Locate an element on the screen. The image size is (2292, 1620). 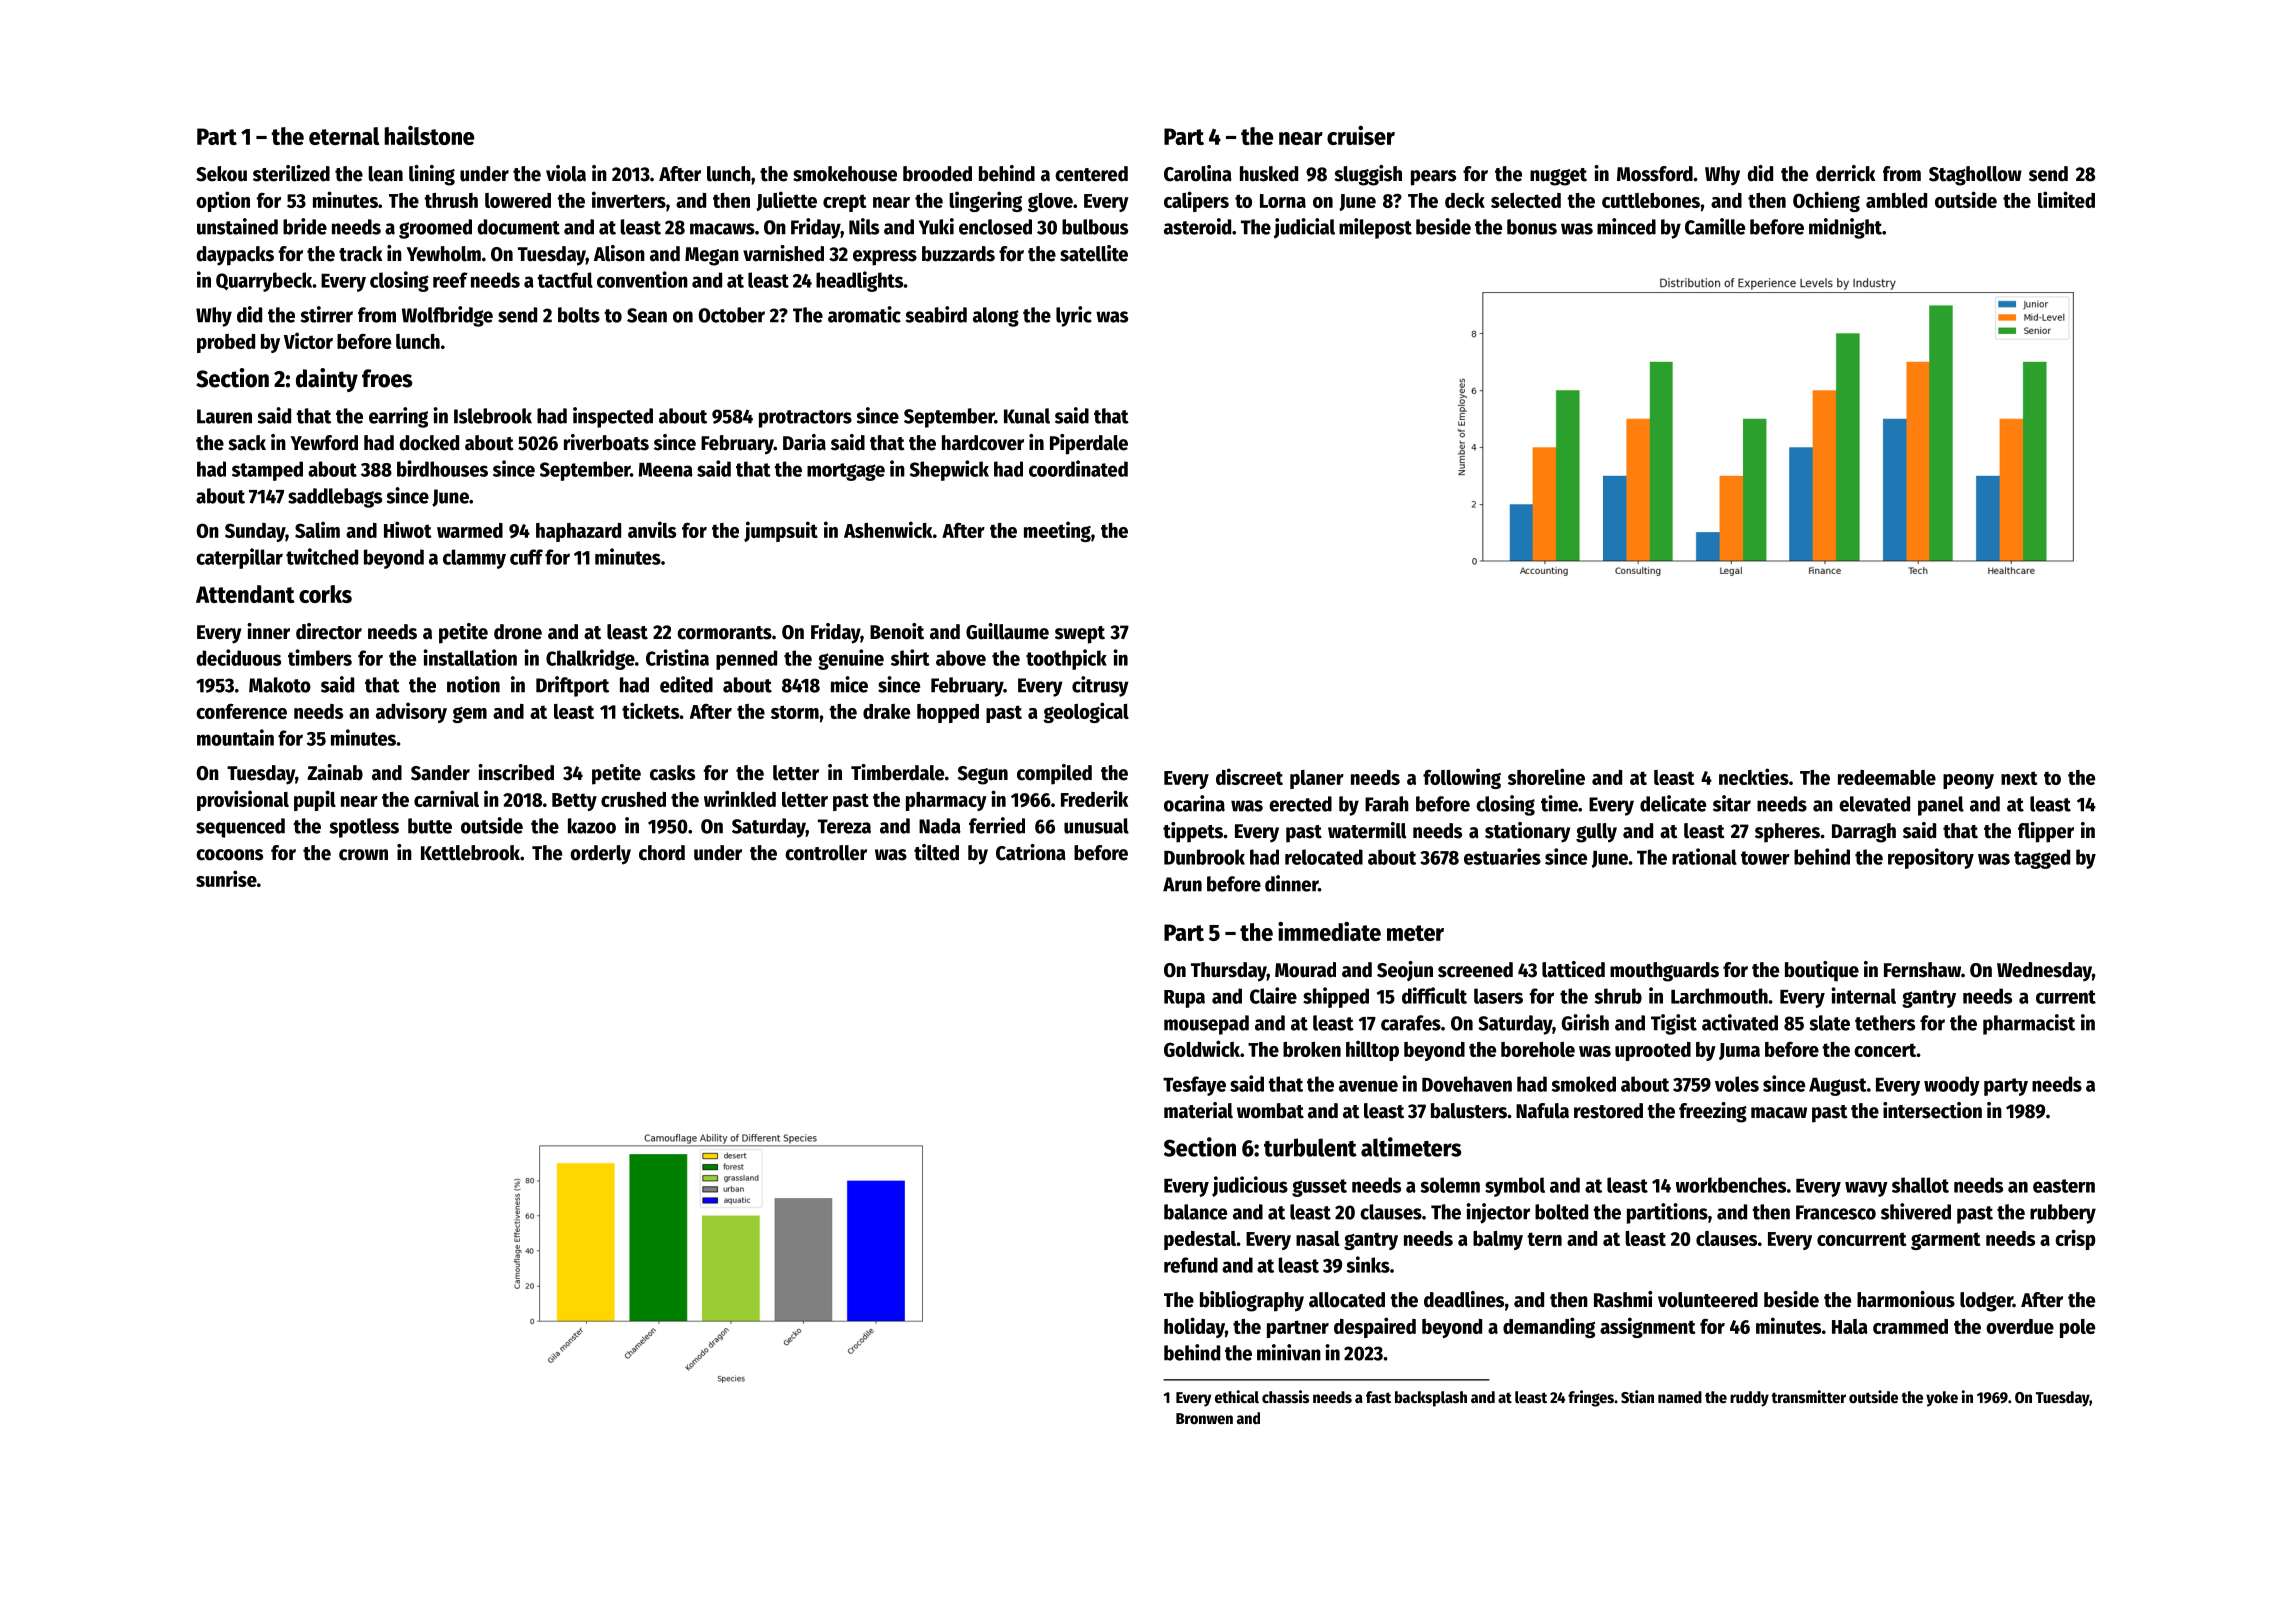
Wolfbridge is located at coordinates (447, 316).
